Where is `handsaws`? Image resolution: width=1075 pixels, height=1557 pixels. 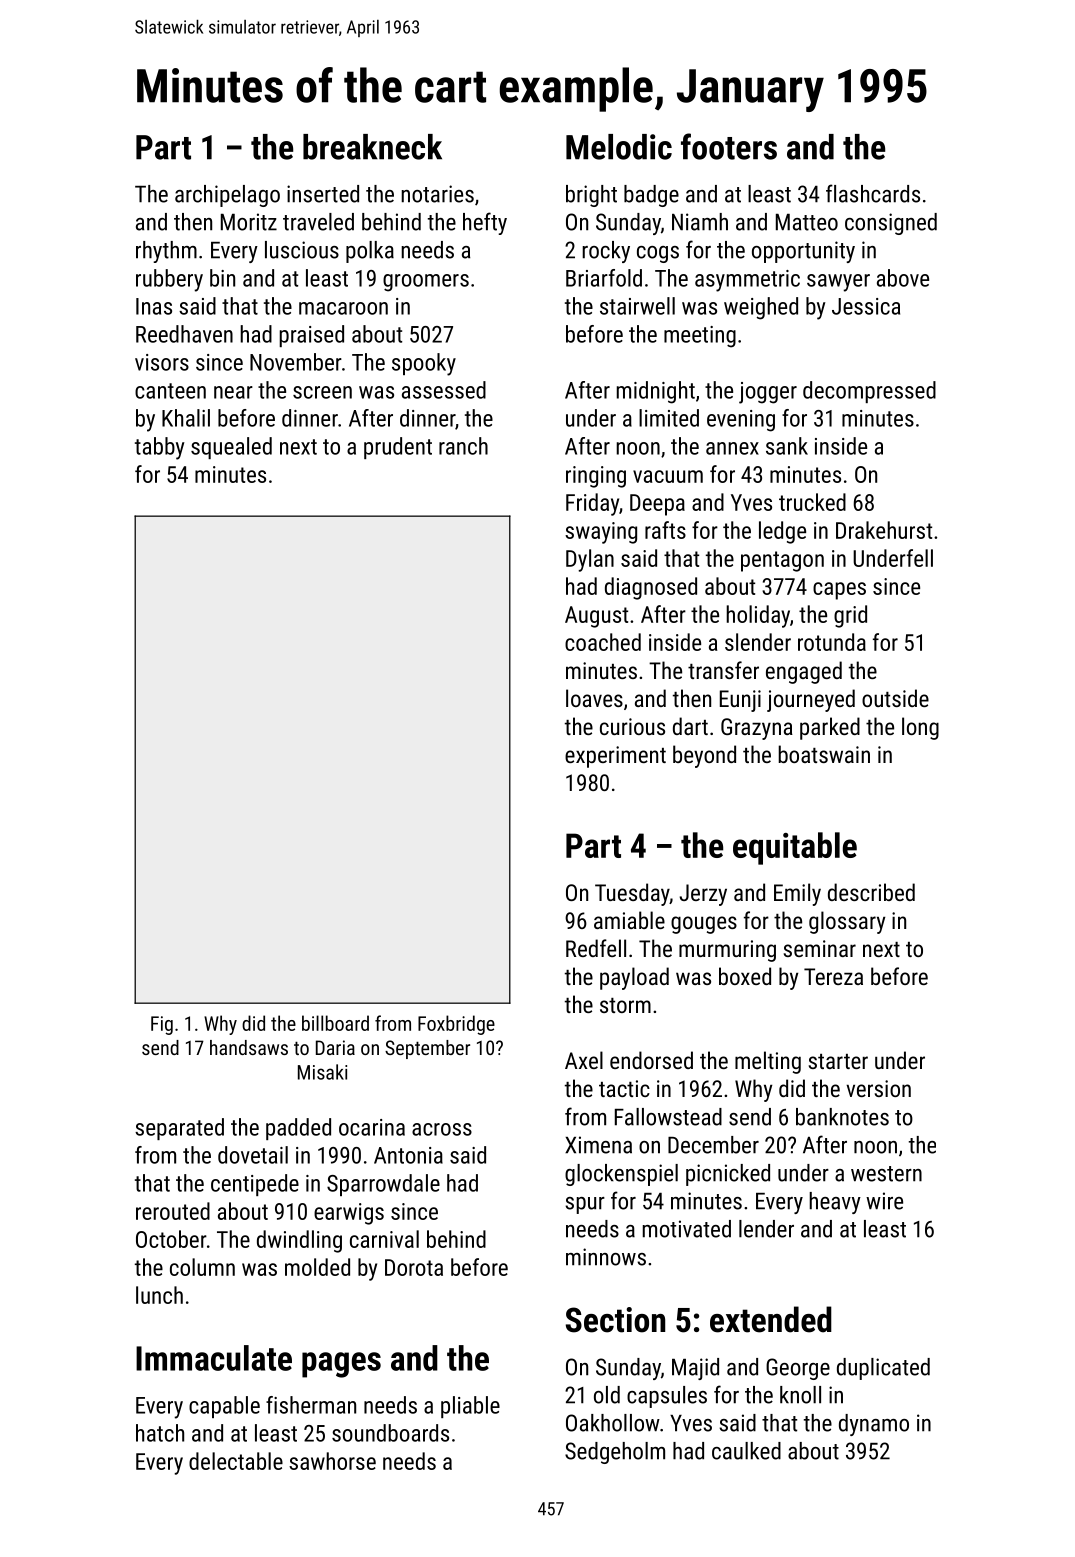
handsaws is located at coordinates (249, 1047).
